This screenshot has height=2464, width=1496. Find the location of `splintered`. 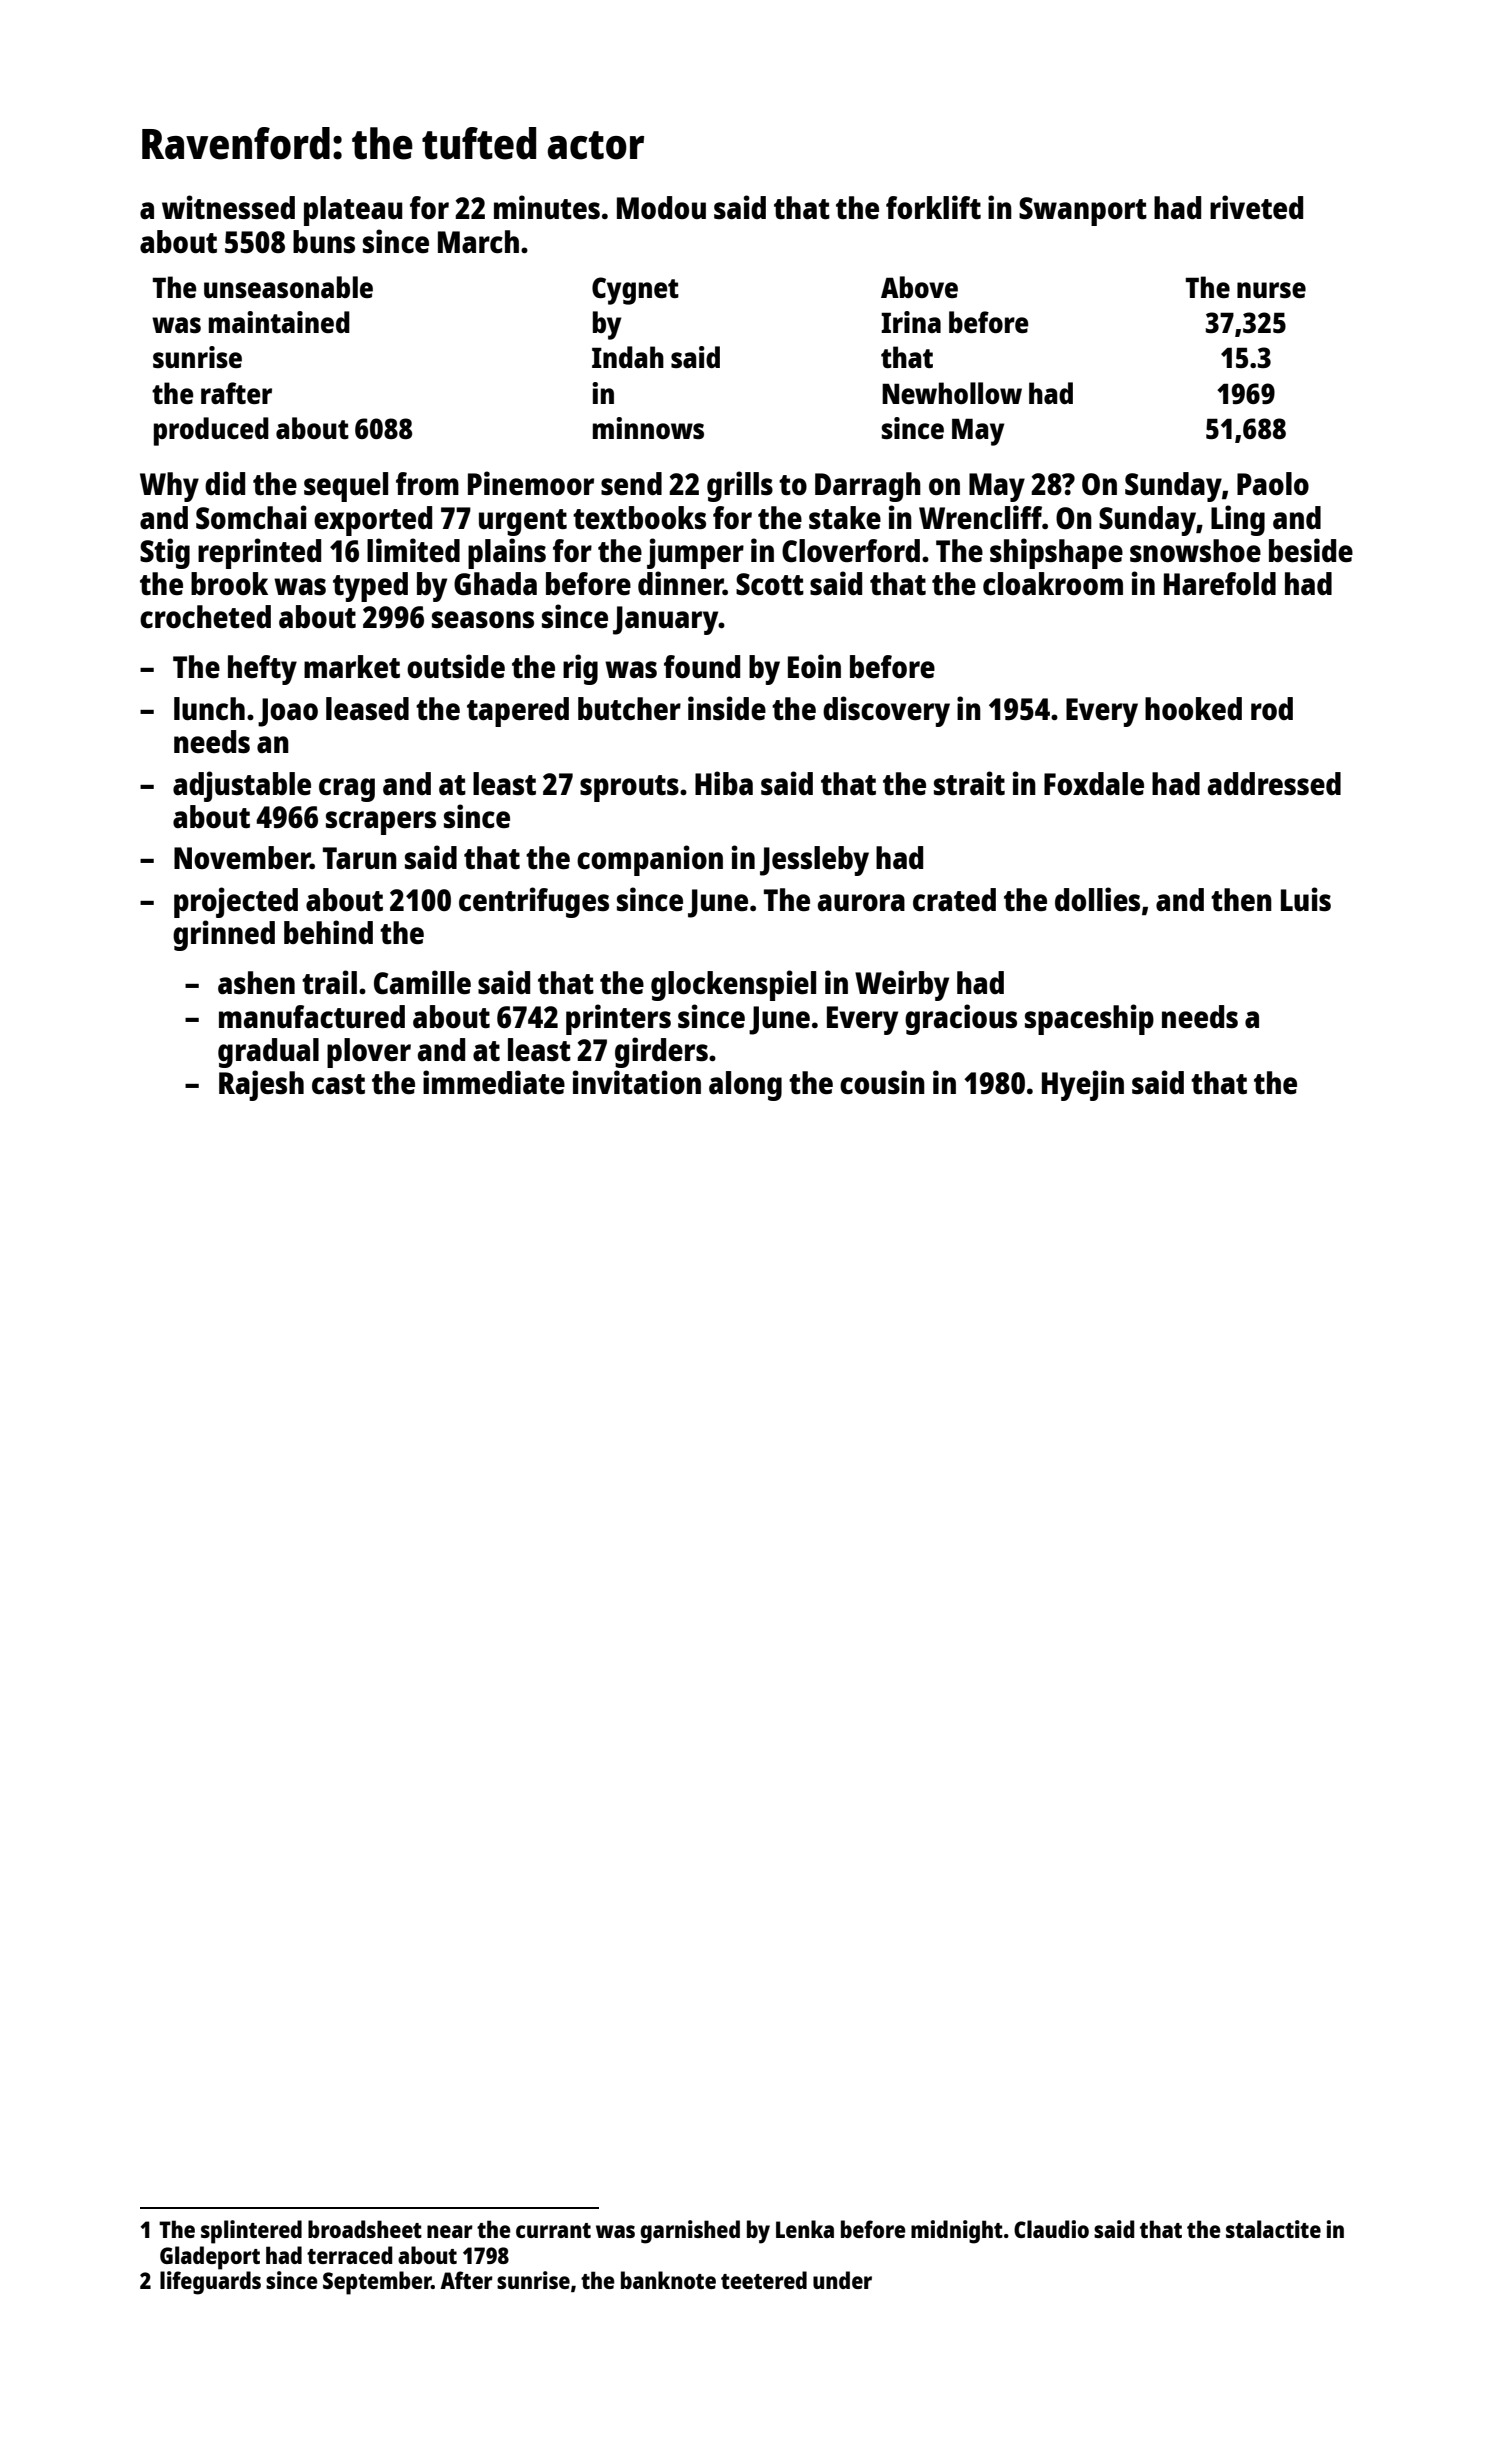

splintered is located at coordinates (251, 2232).
